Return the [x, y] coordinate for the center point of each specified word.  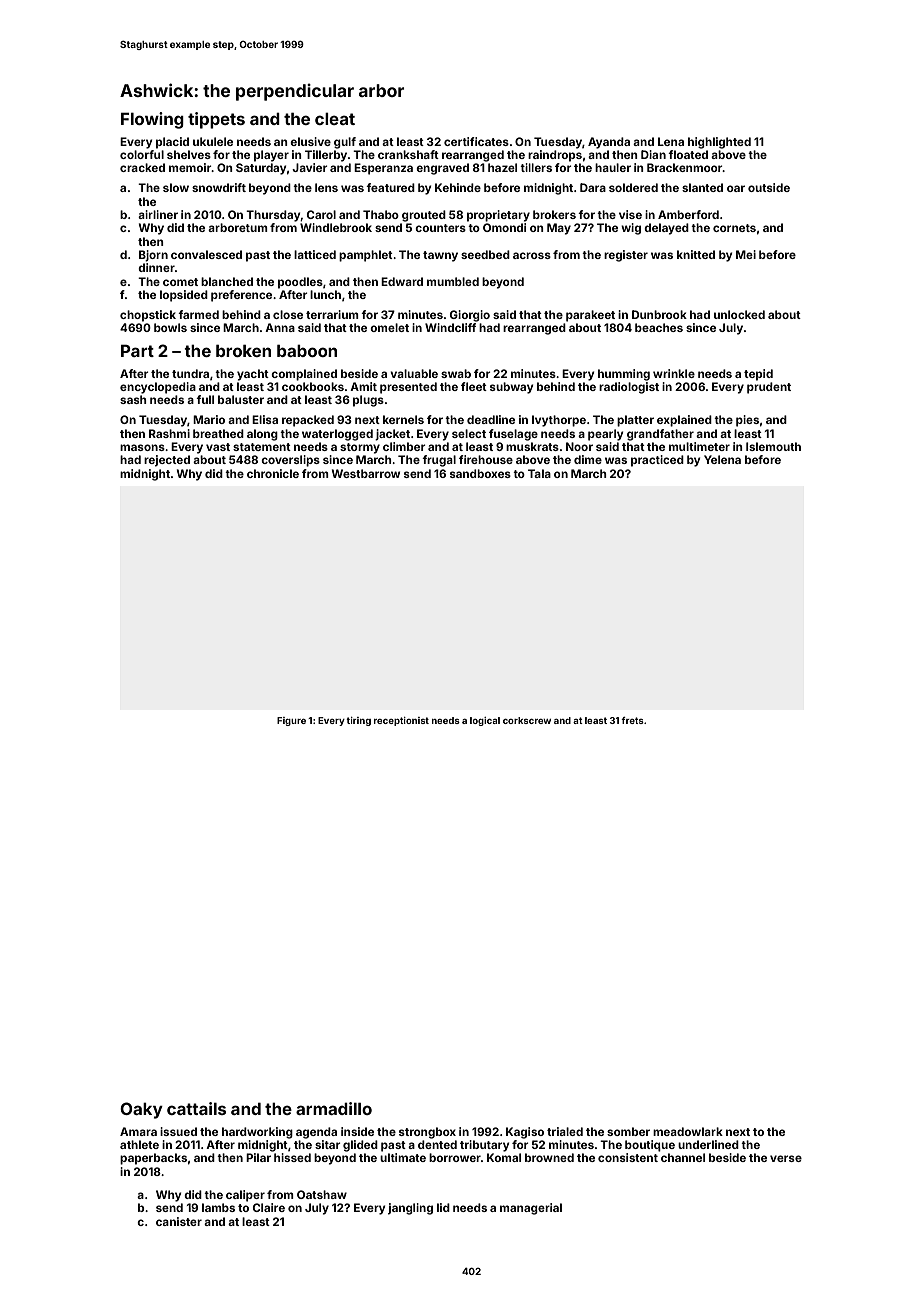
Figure [291, 721]
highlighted [719, 143]
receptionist [401, 721]
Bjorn [153, 256]
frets [632, 720]
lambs [218, 1207]
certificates [476, 141]
